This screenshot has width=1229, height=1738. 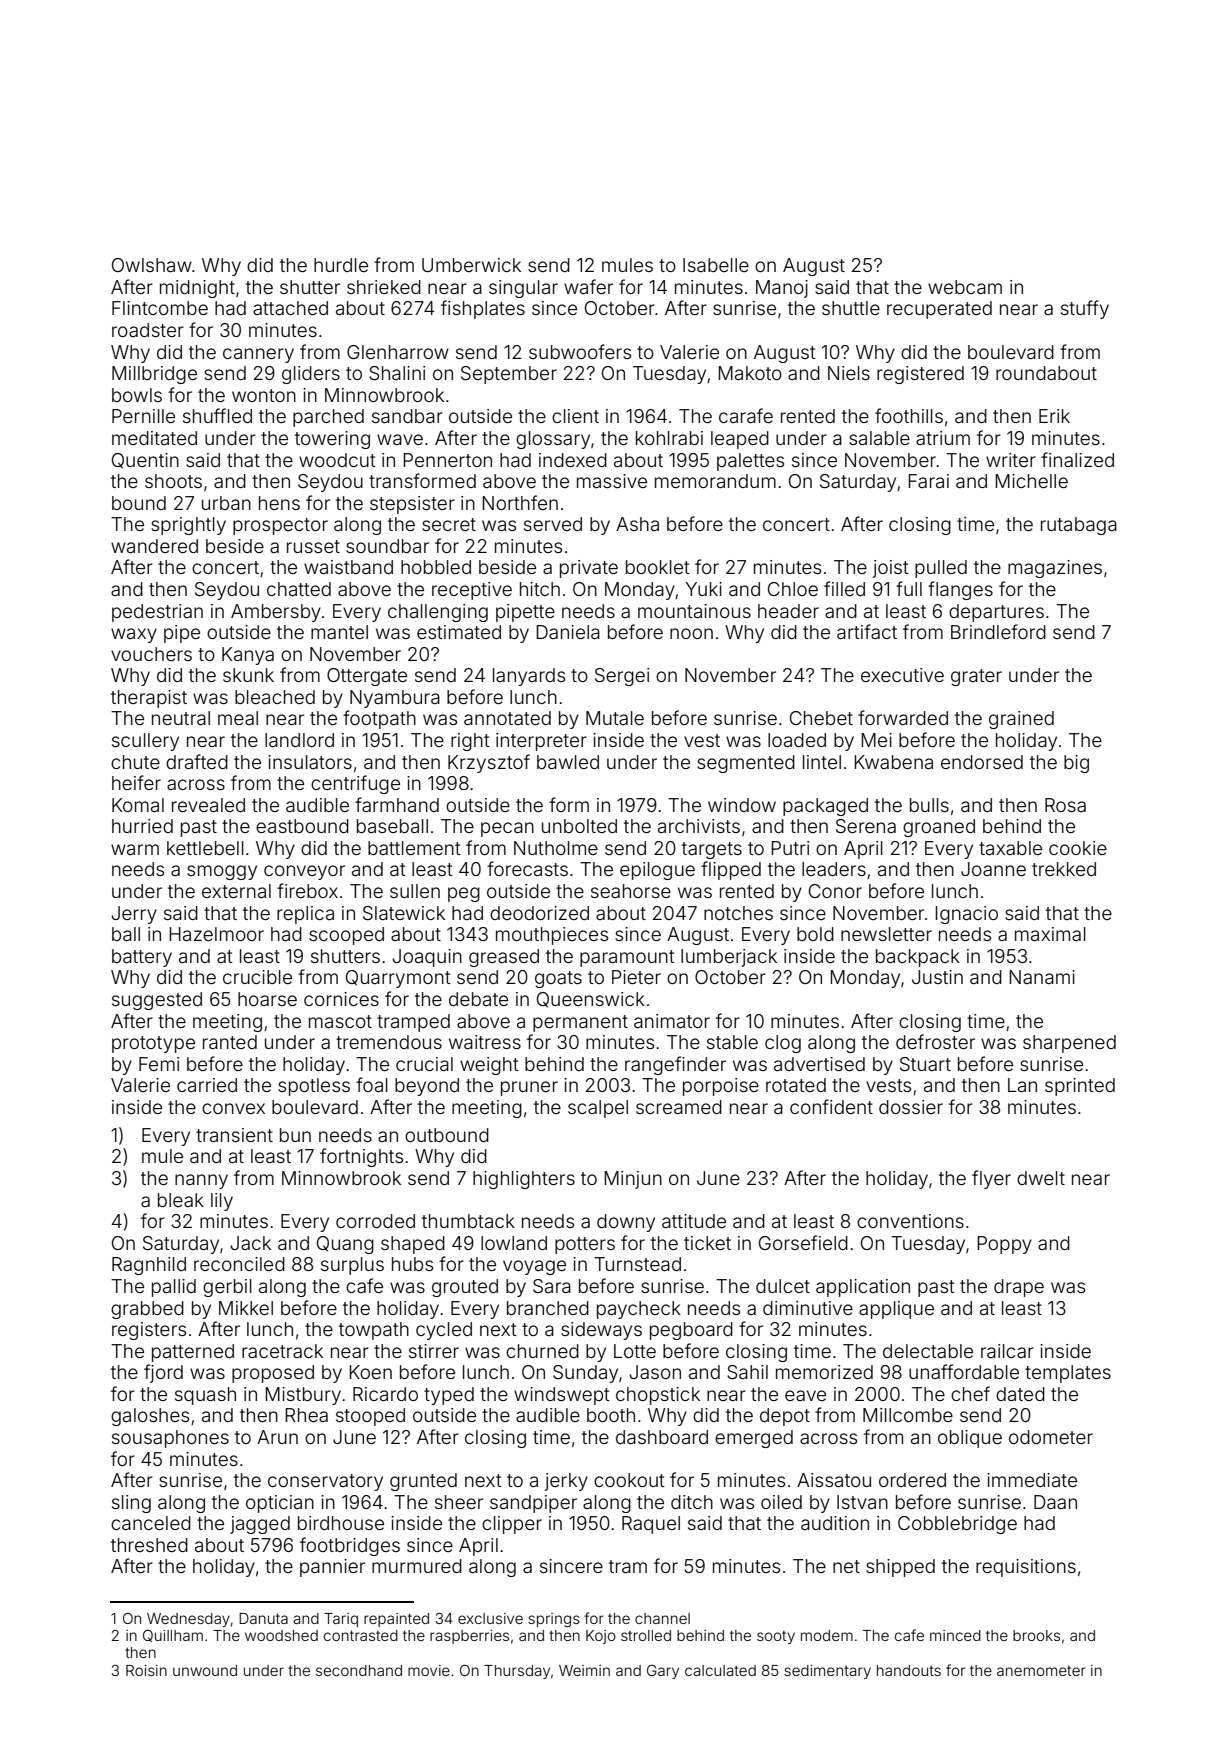 I want to click on notches, so click(x=738, y=913).
